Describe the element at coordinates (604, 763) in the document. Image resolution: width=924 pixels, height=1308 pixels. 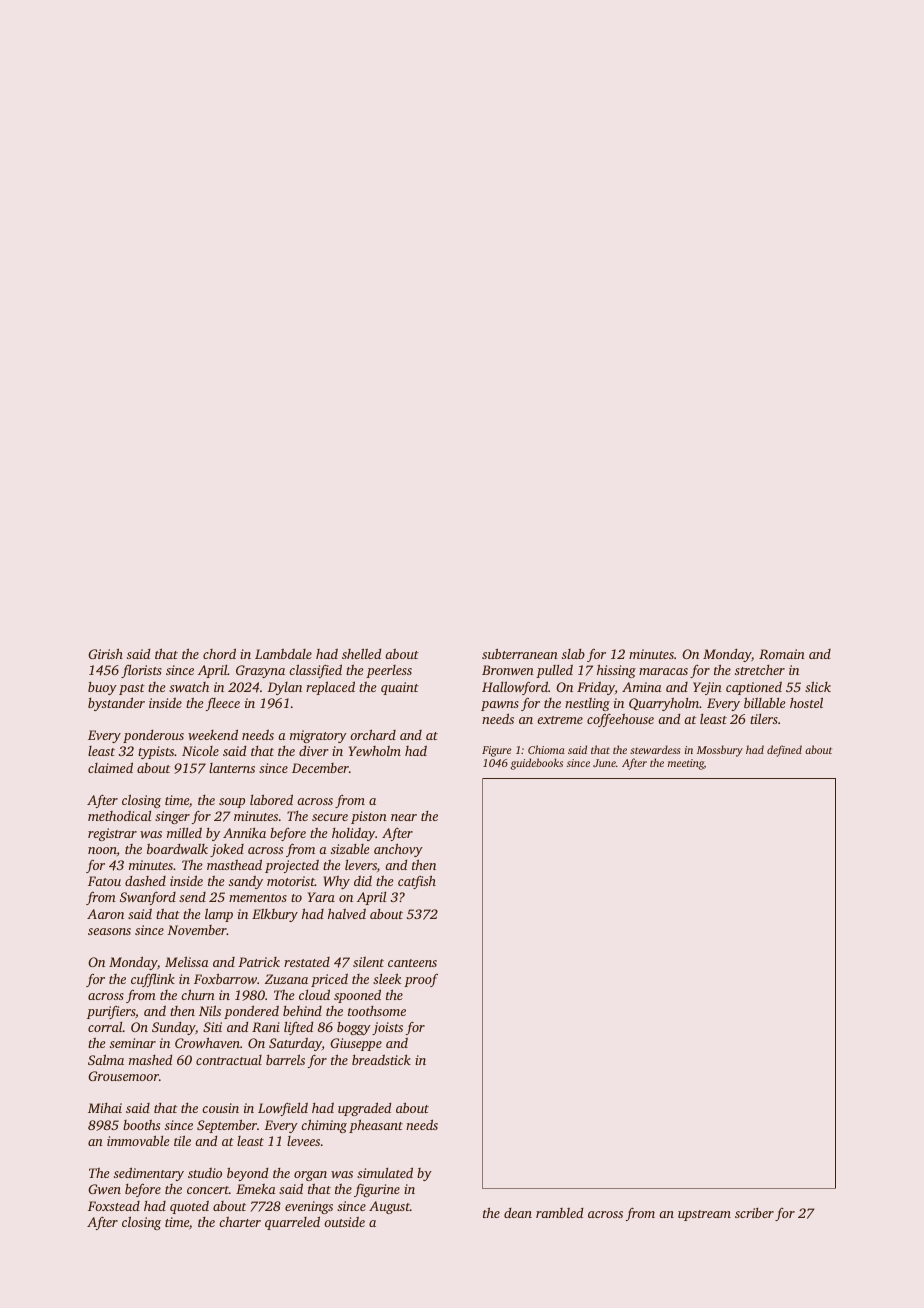
I see `June` at that location.
